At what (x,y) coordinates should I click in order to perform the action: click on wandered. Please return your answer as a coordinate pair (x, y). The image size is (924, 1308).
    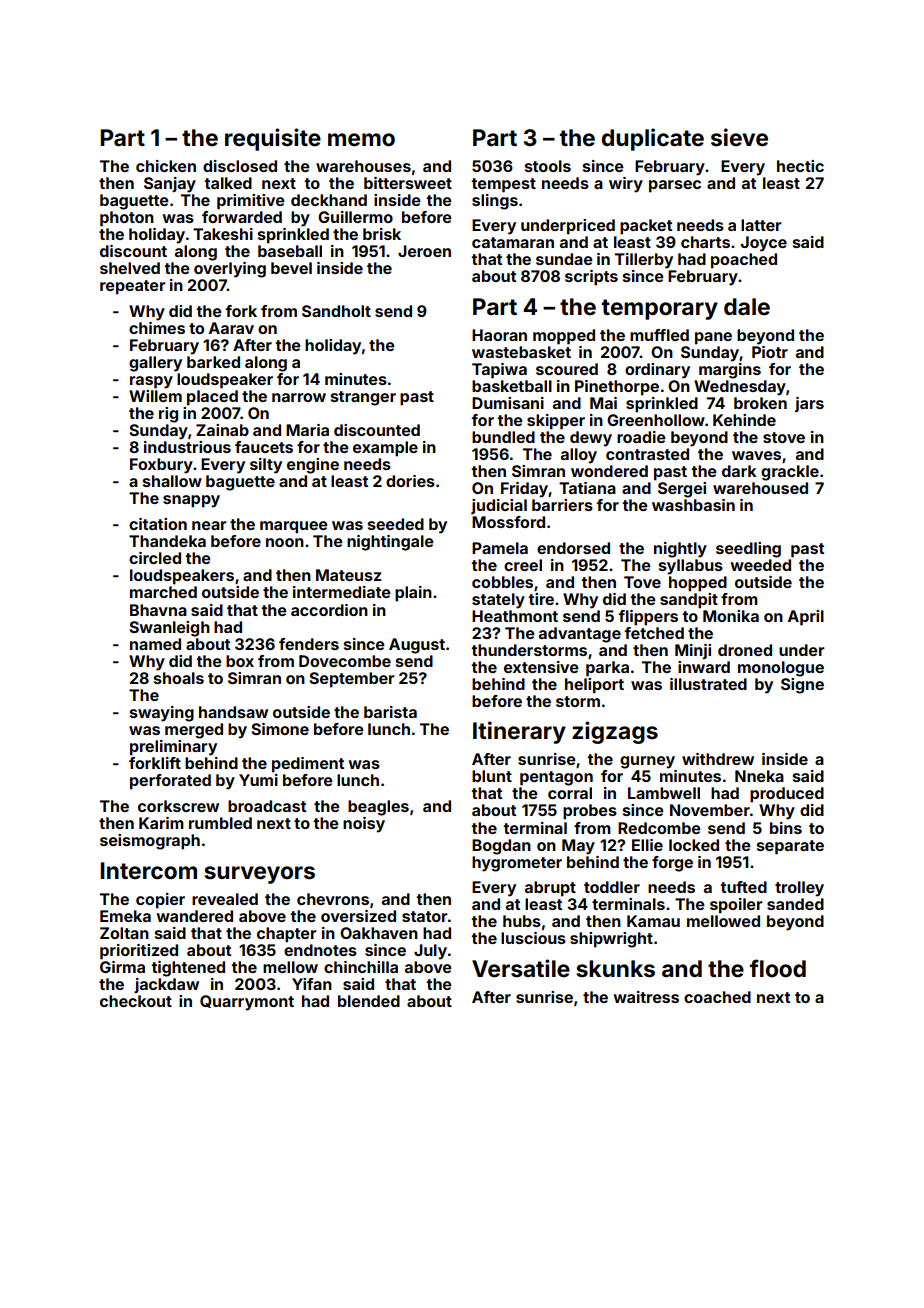
    Looking at the image, I should click on (194, 916).
